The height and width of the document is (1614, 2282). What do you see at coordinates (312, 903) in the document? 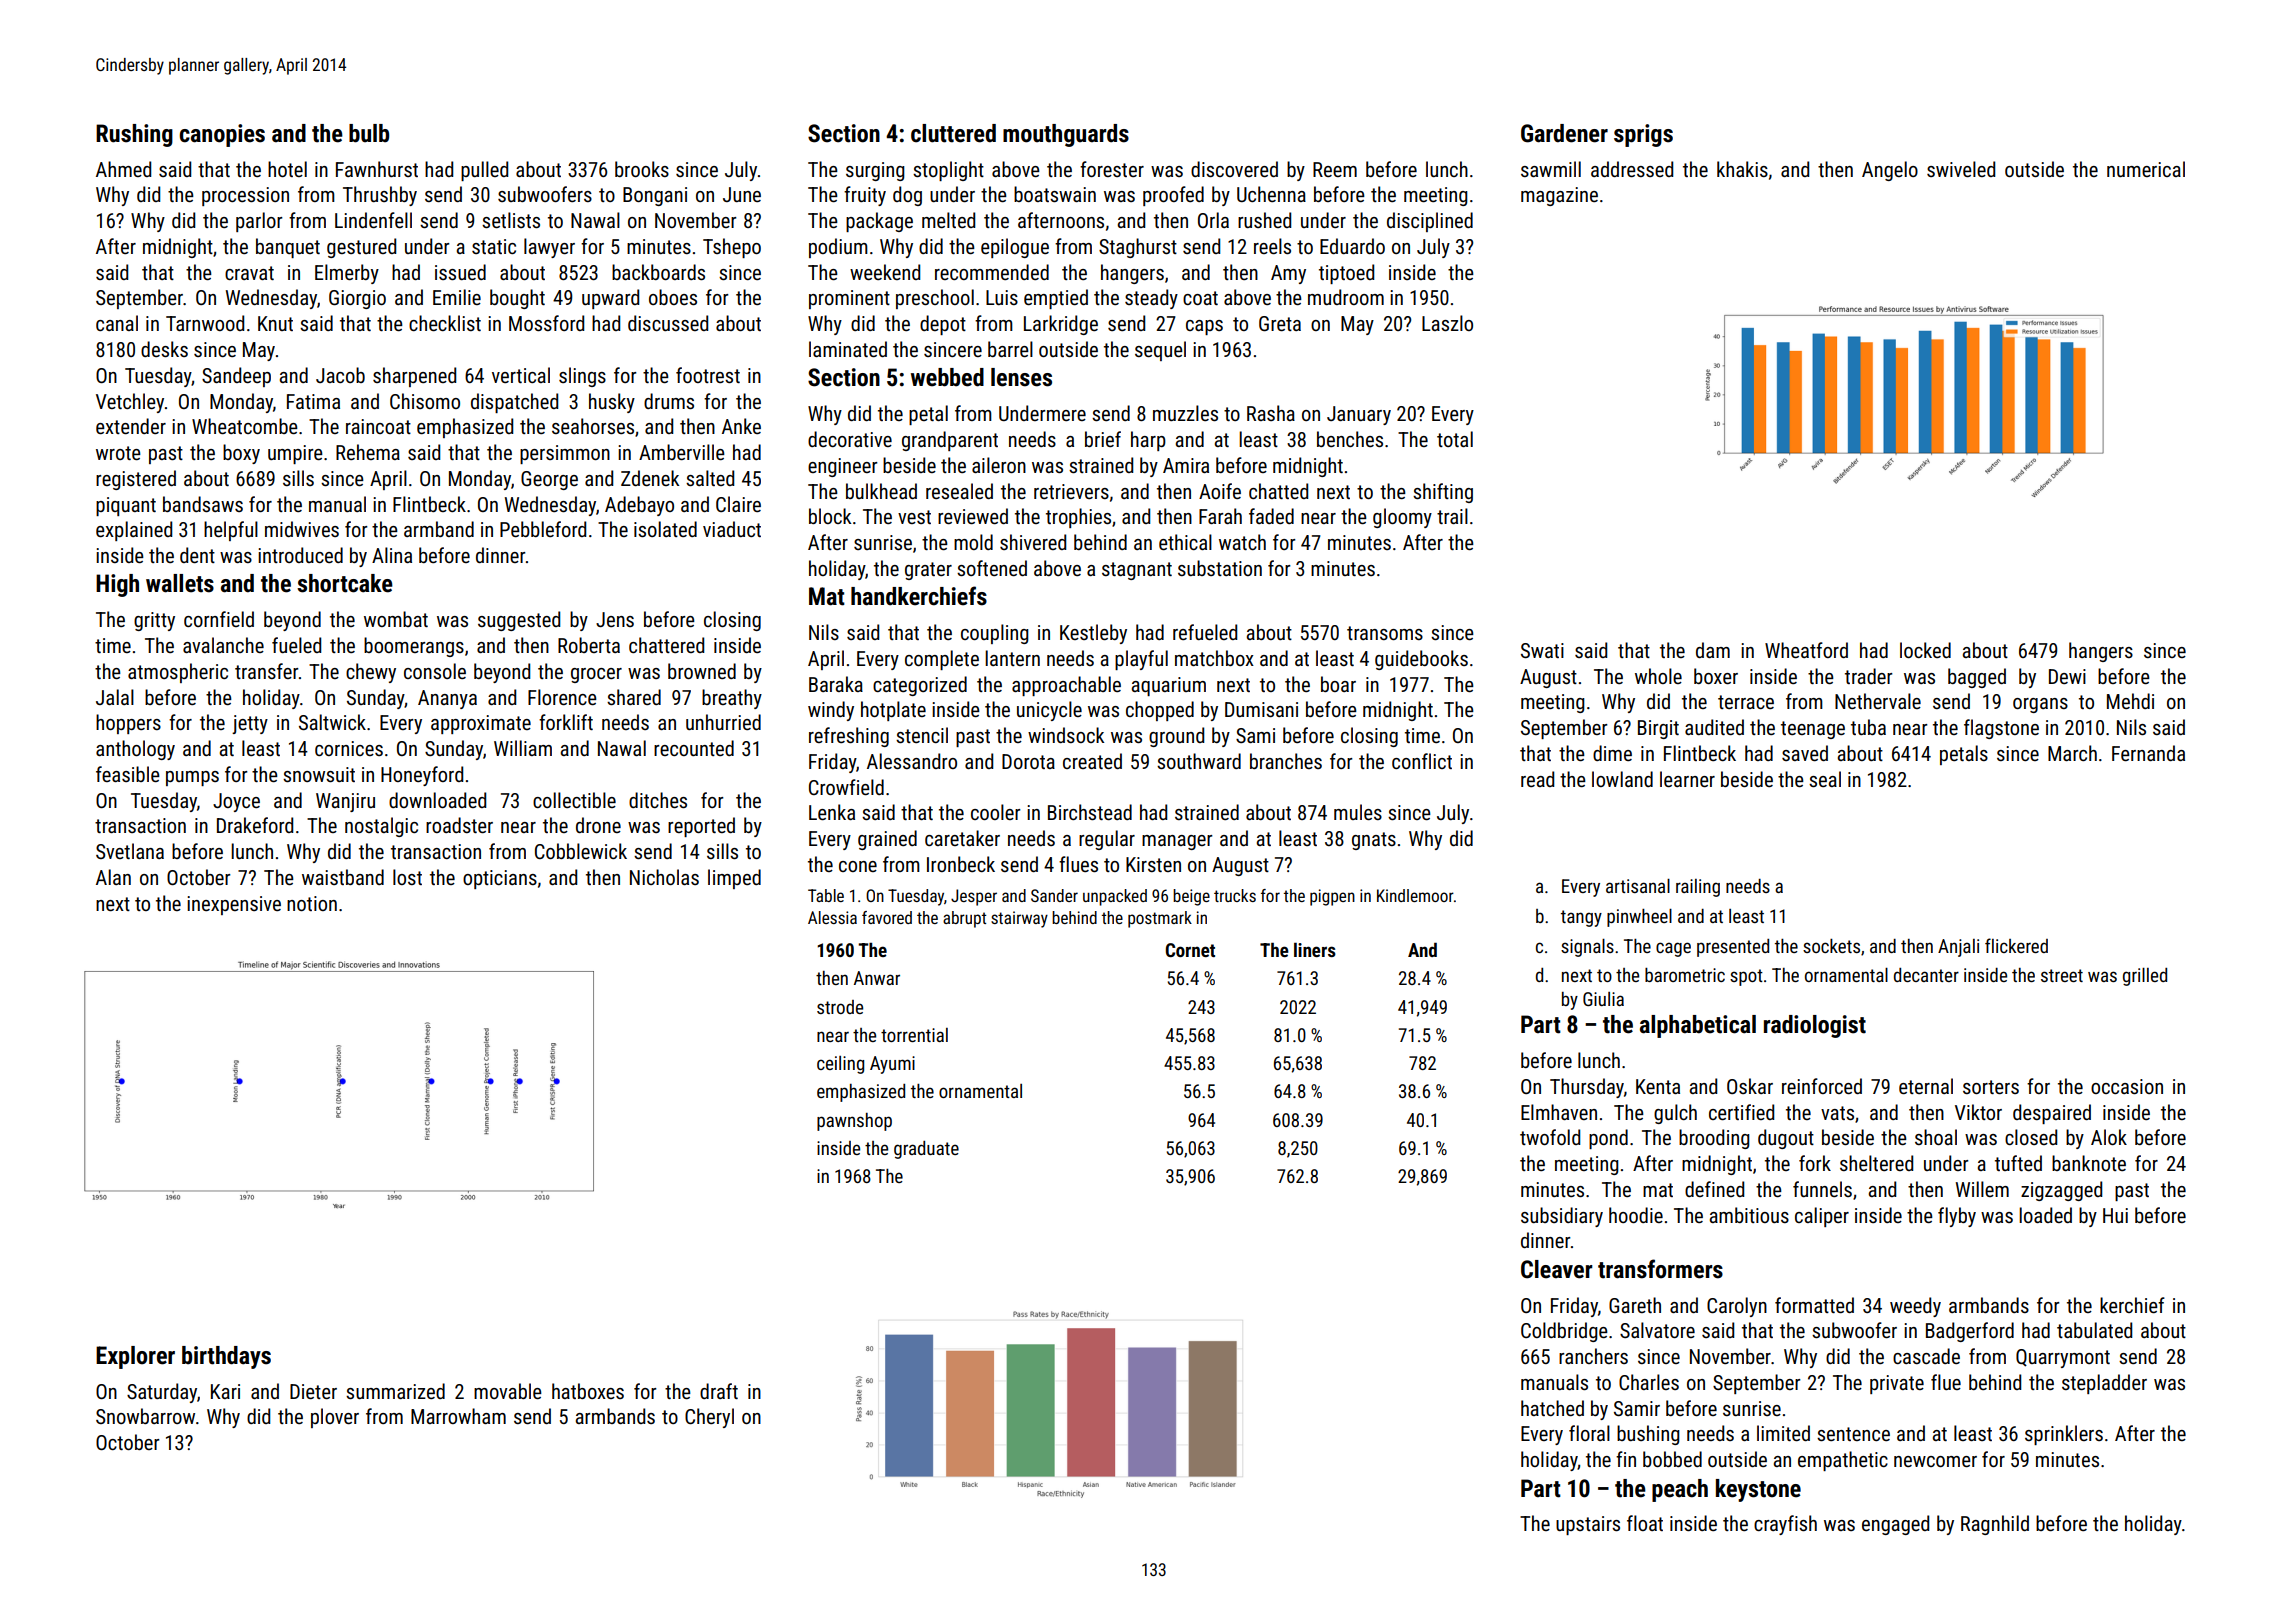
I see `notion` at bounding box center [312, 903].
